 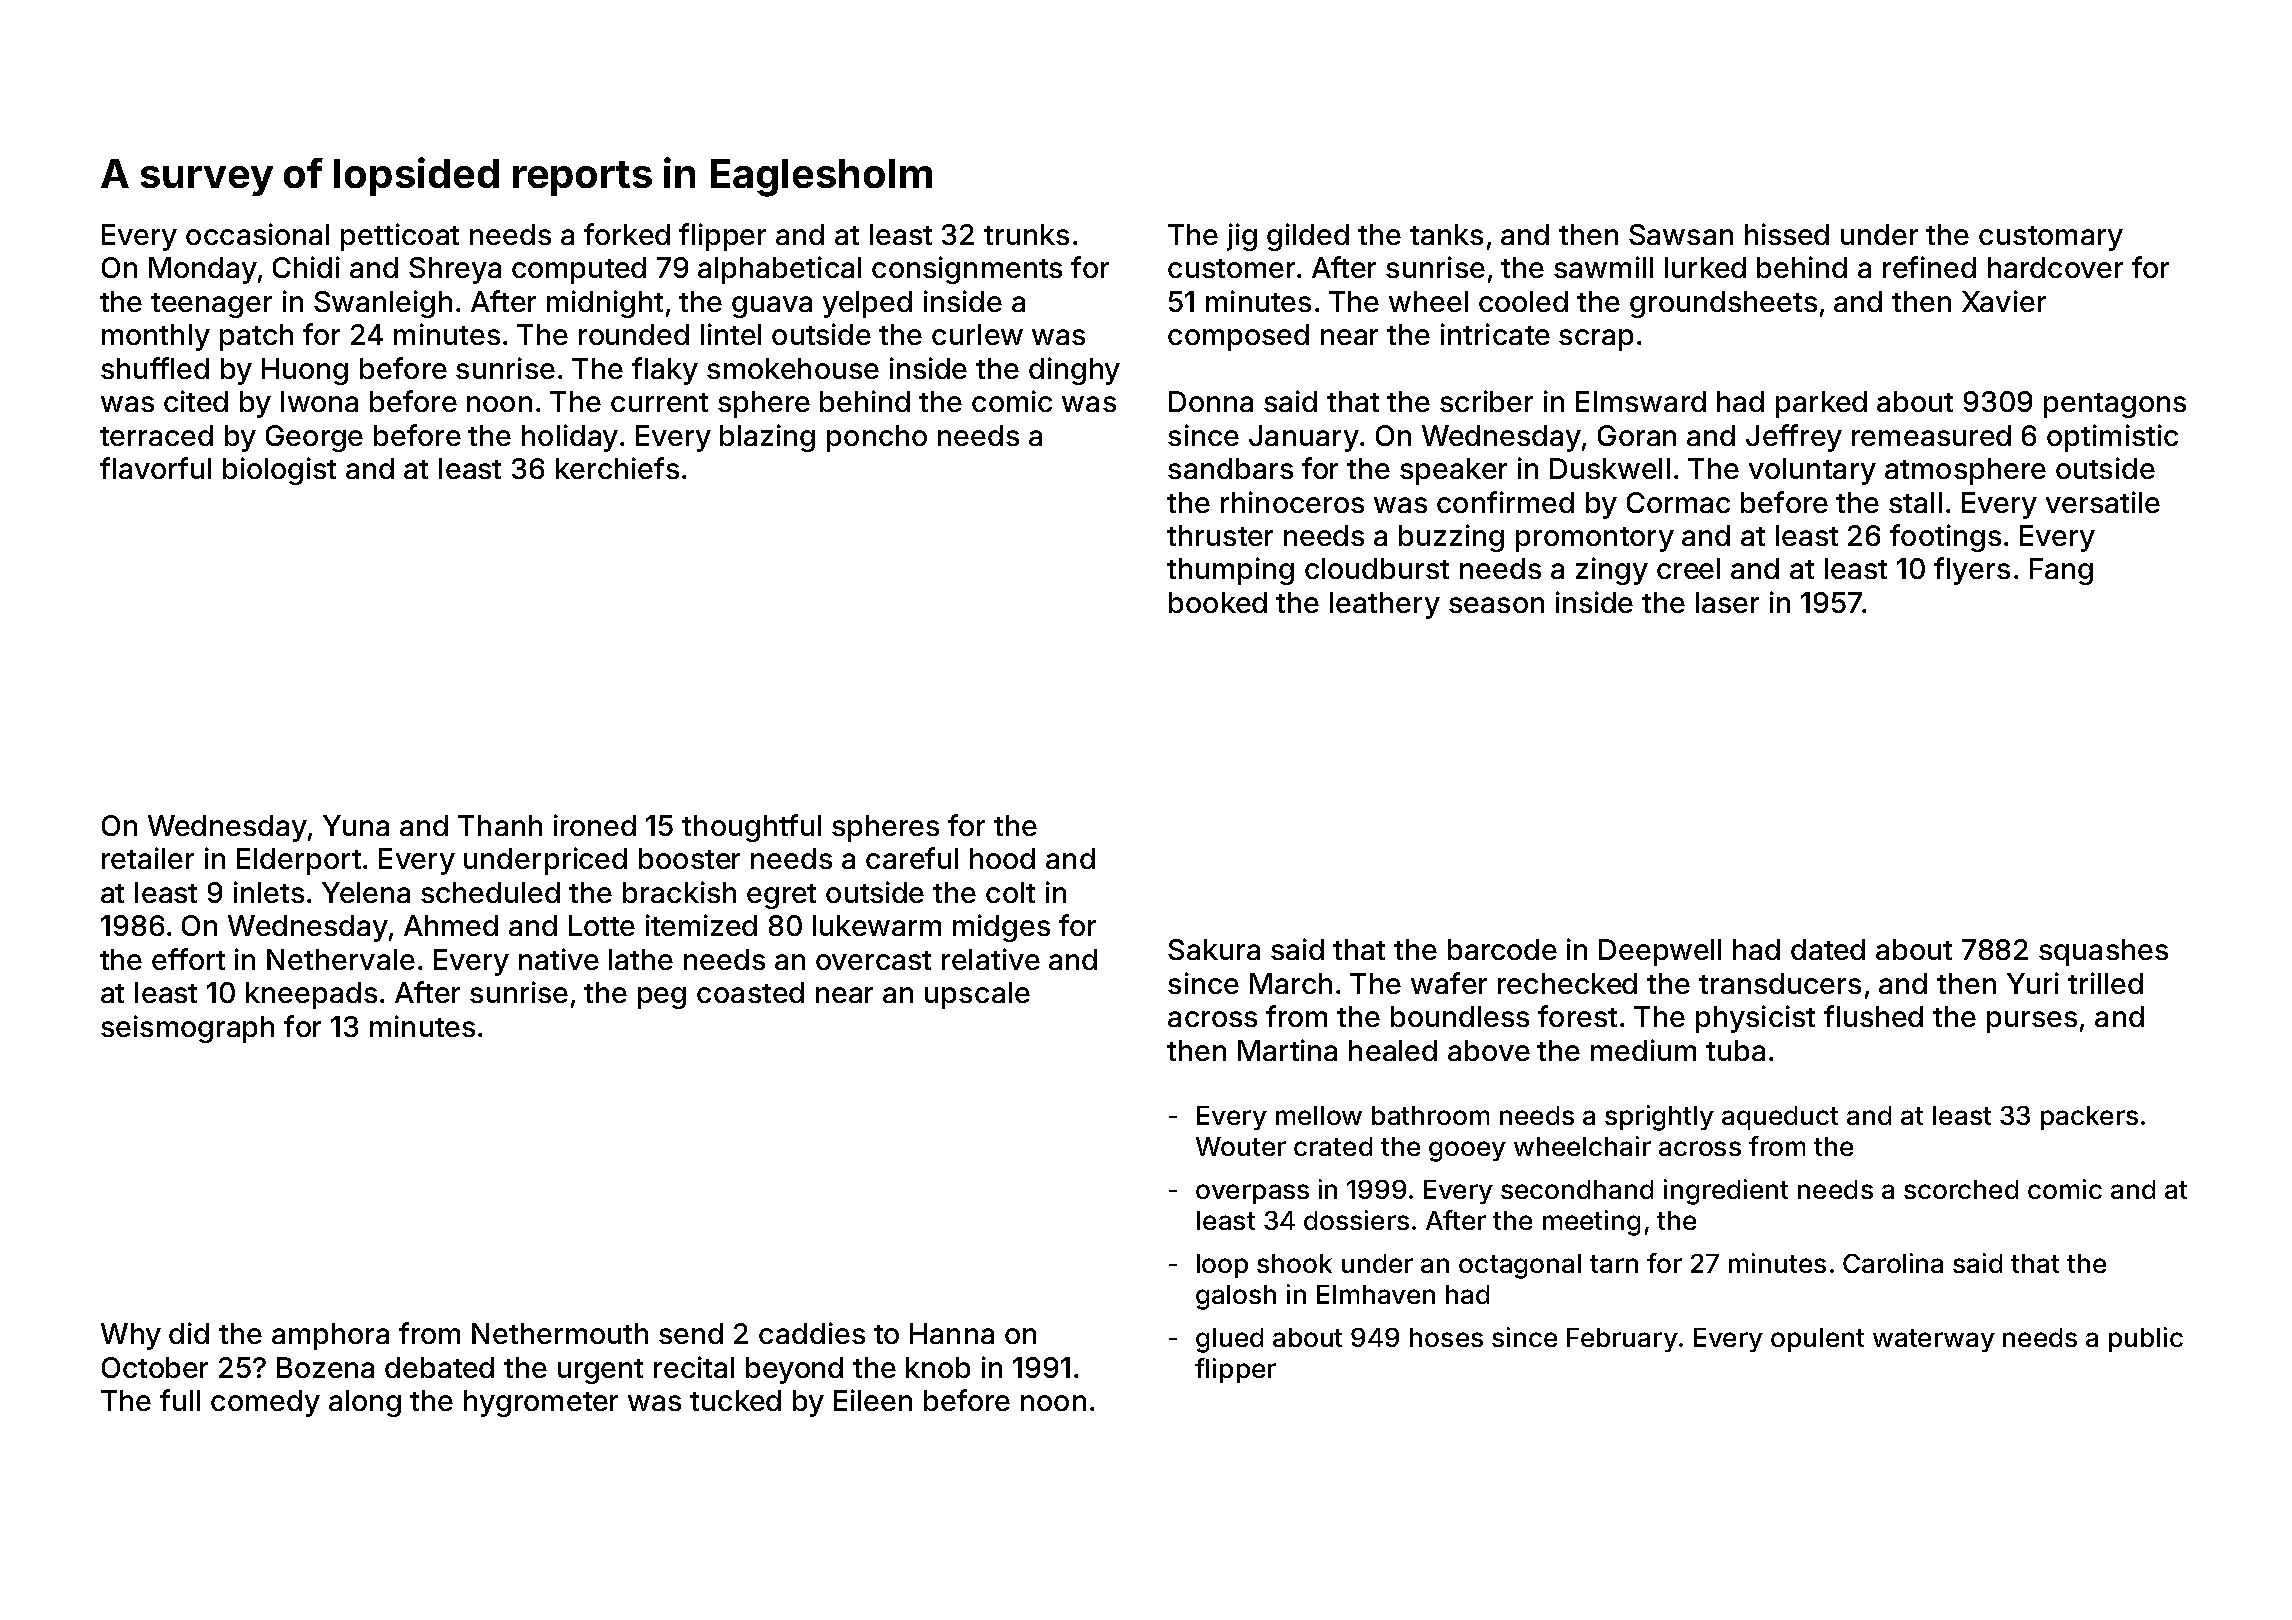 What do you see at coordinates (265, 1403) in the screenshot?
I see `comedy` at bounding box center [265, 1403].
